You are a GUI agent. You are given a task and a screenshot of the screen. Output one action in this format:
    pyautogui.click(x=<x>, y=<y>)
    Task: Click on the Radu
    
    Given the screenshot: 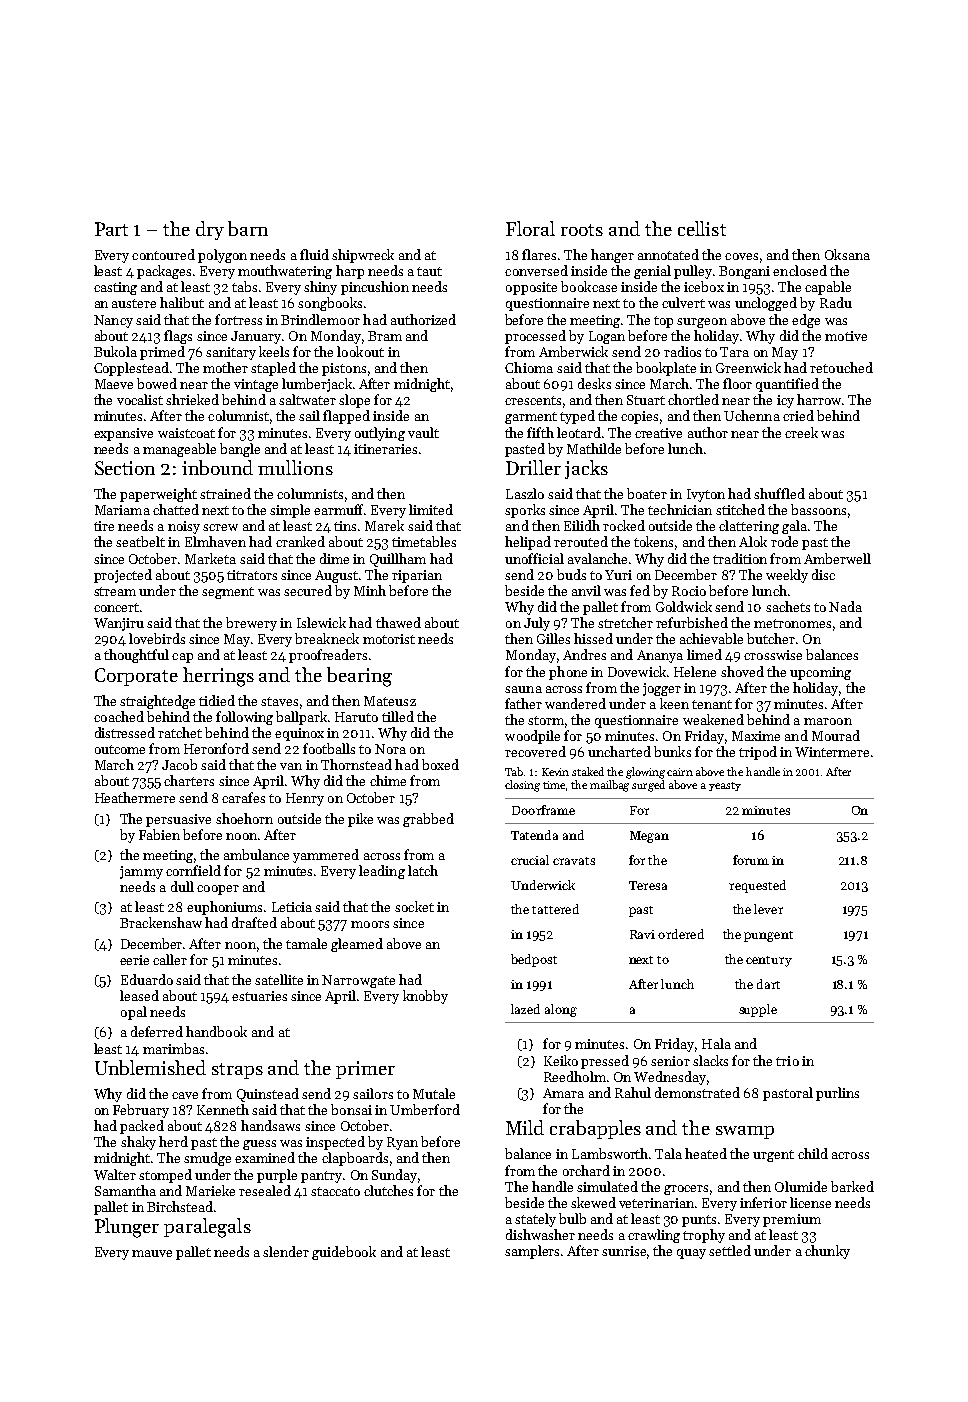 What is the action you would take?
    pyautogui.click(x=836, y=302)
